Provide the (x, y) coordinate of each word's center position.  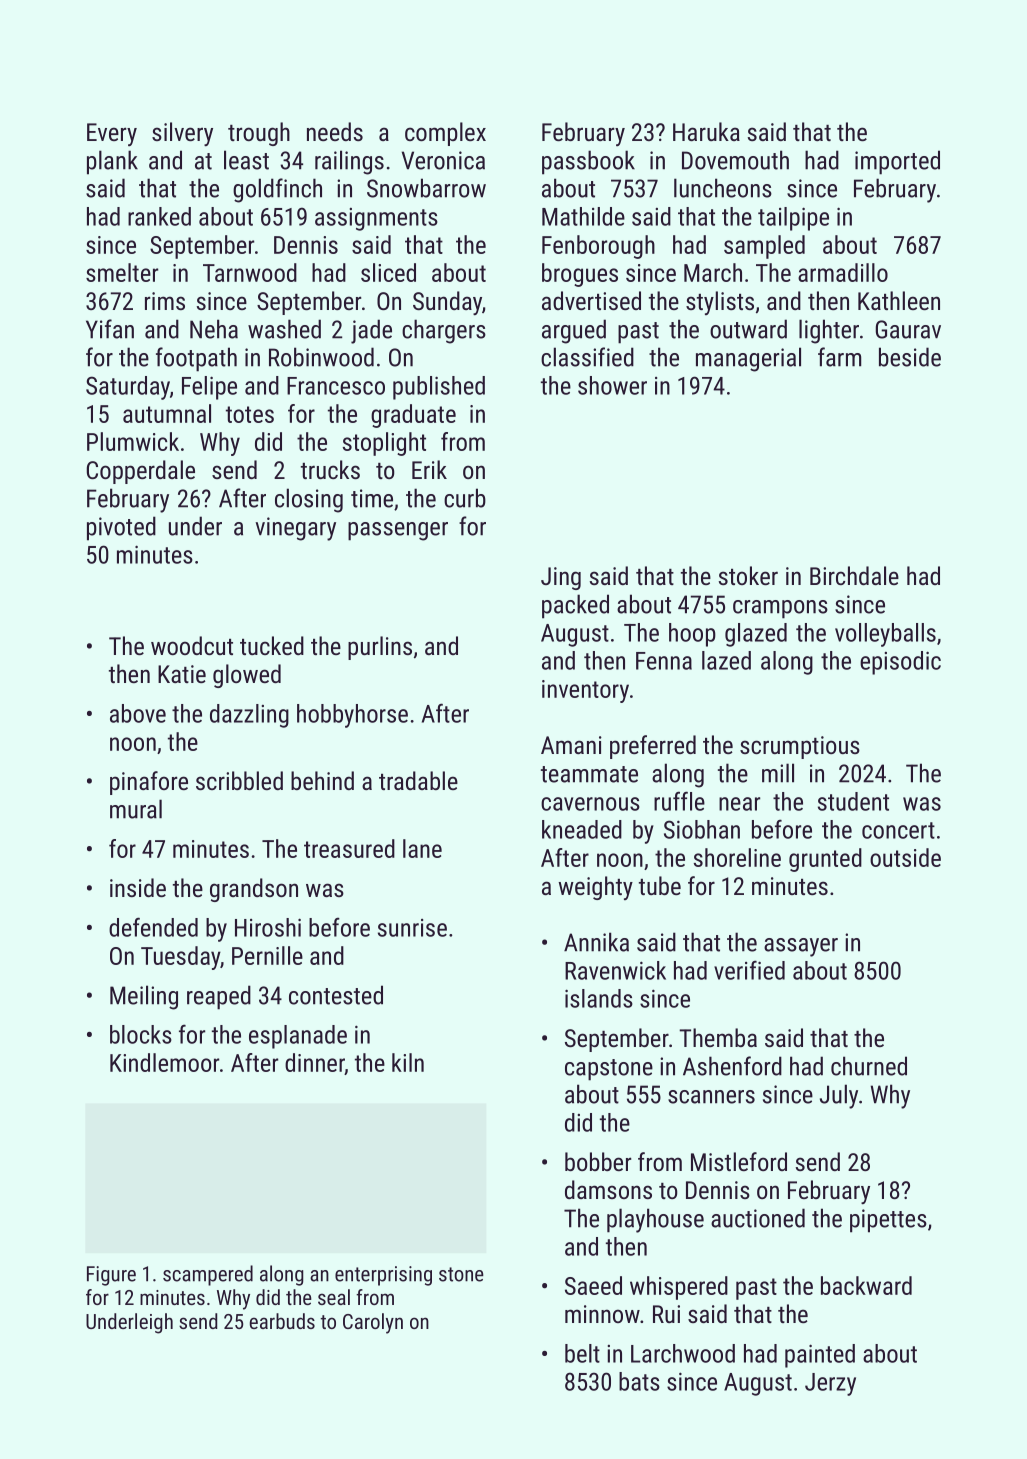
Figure (111, 1276)
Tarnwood (250, 272)
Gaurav (908, 329)
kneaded (582, 829)
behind (322, 780)
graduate (413, 416)
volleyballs (885, 635)
